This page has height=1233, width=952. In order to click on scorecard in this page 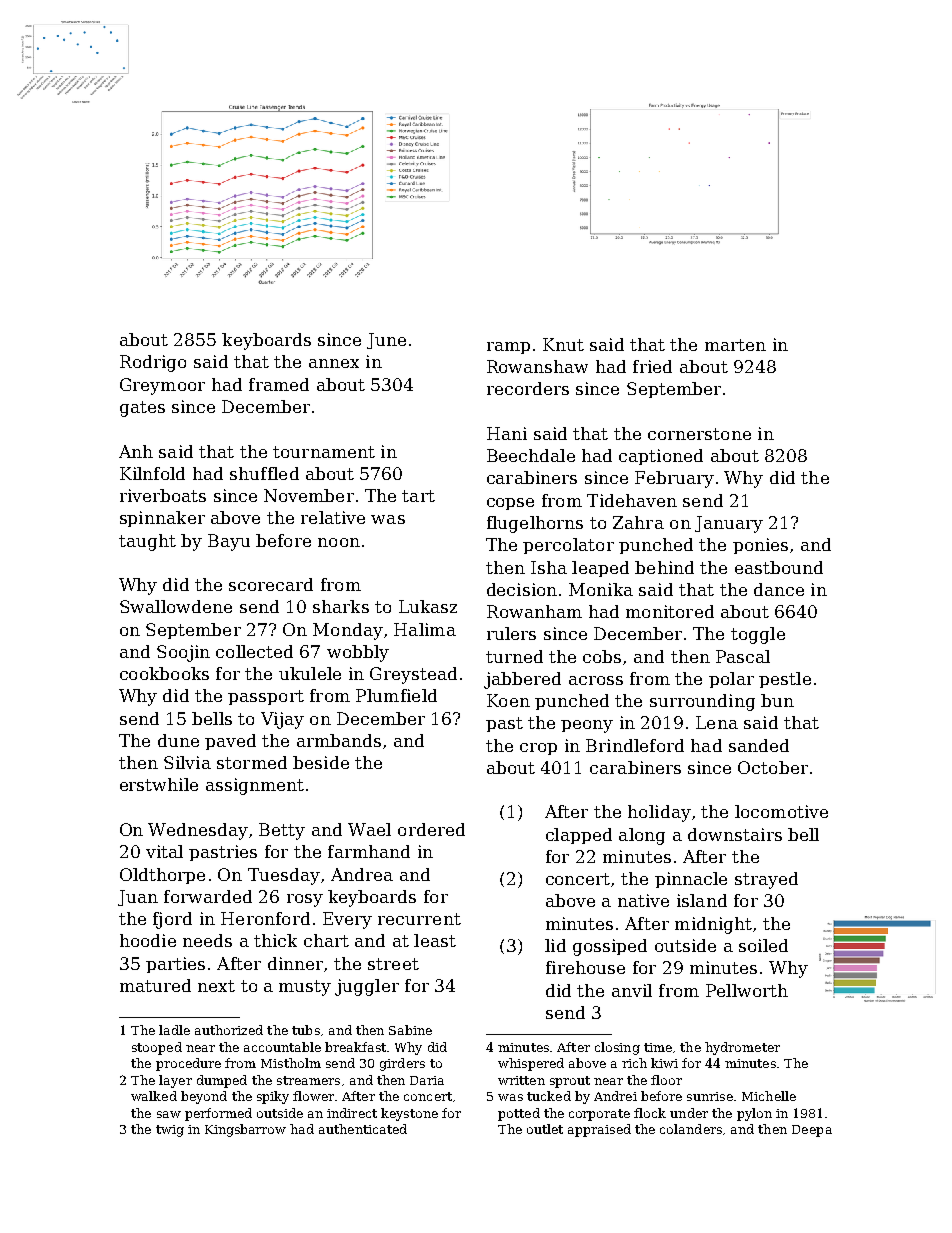, I will do `click(271, 584)`.
